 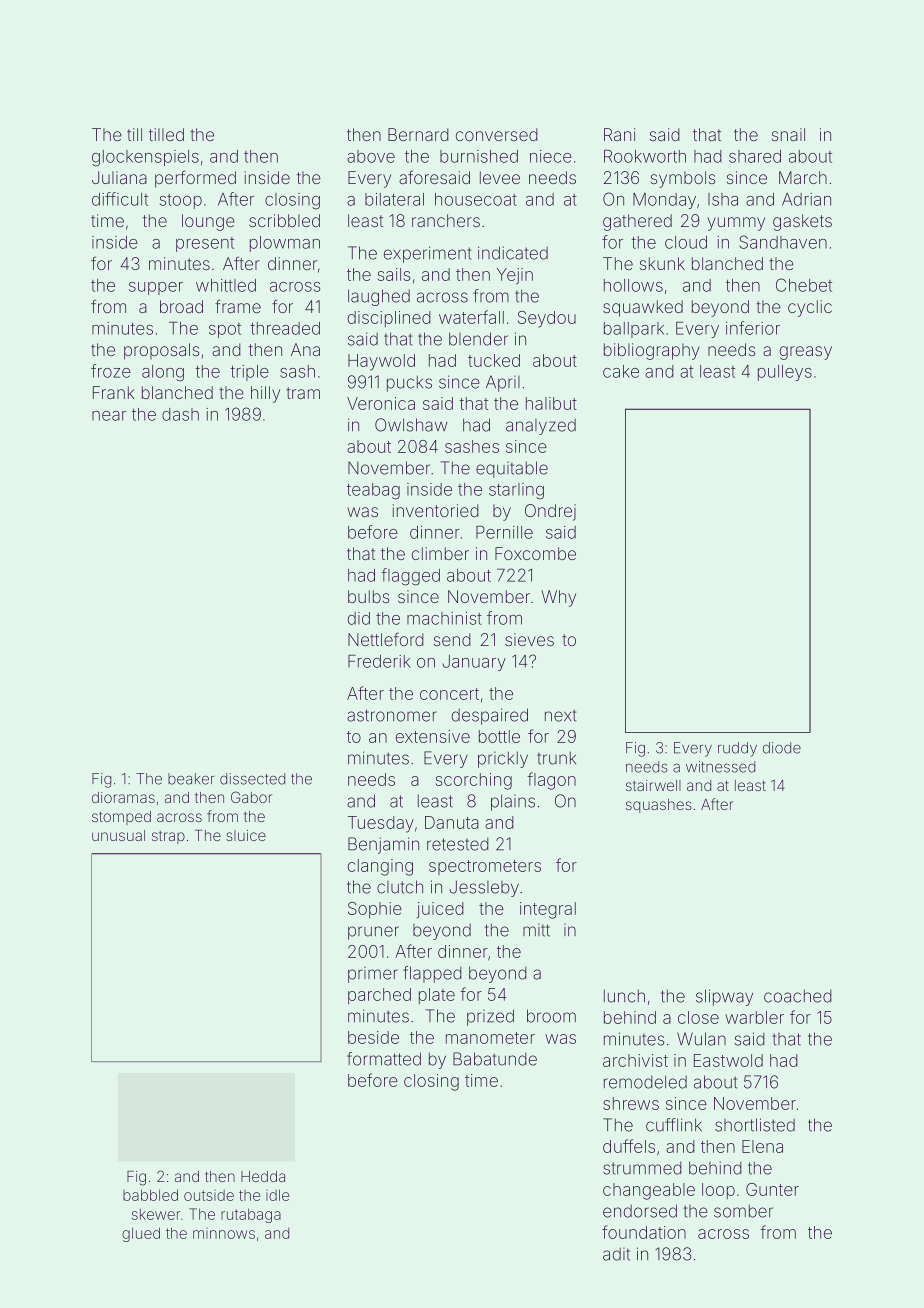 What do you see at coordinates (118, 835) in the screenshot?
I see `unusual` at bounding box center [118, 835].
